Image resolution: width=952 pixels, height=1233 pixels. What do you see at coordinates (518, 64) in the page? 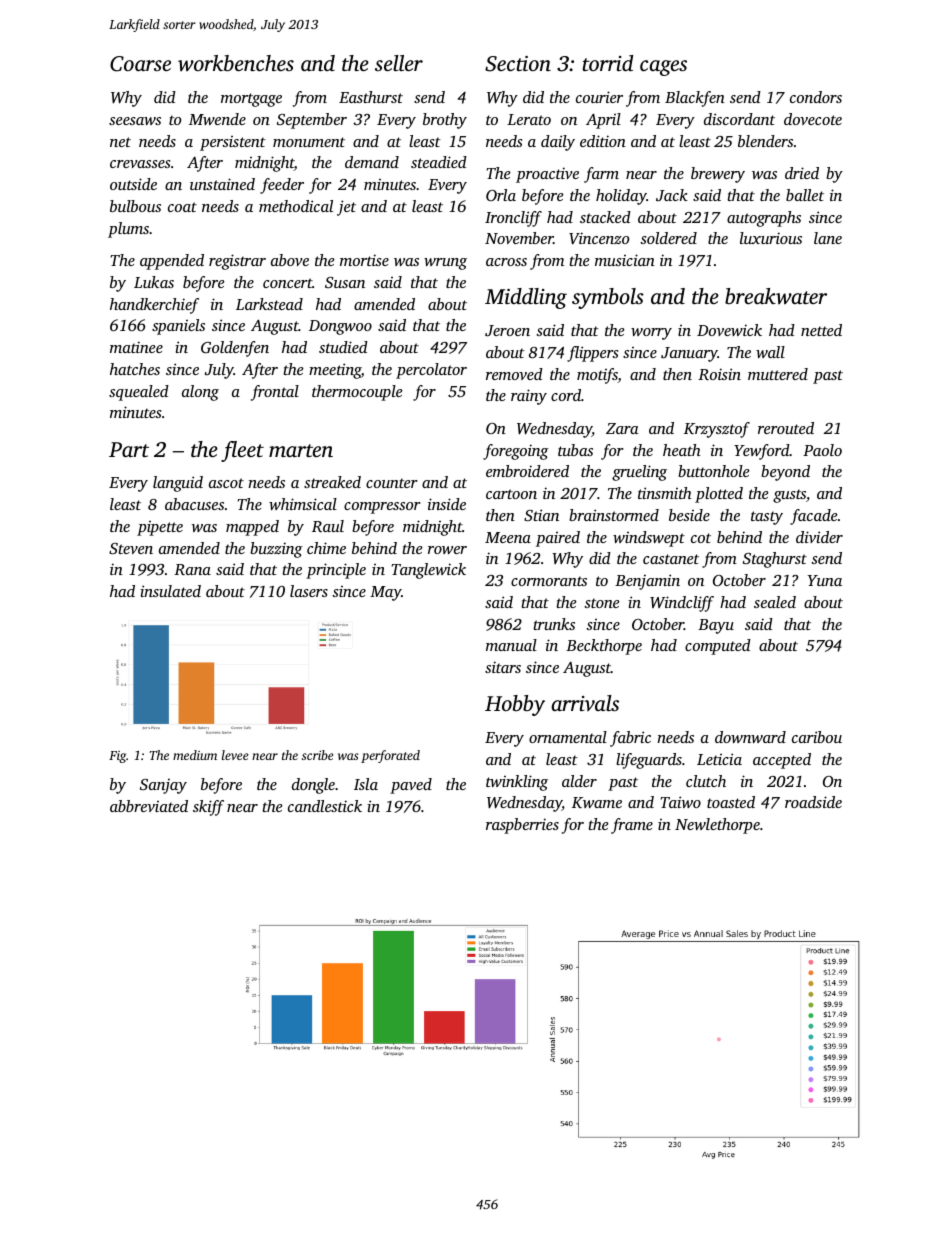
I see `Section` at bounding box center [518, 64].
